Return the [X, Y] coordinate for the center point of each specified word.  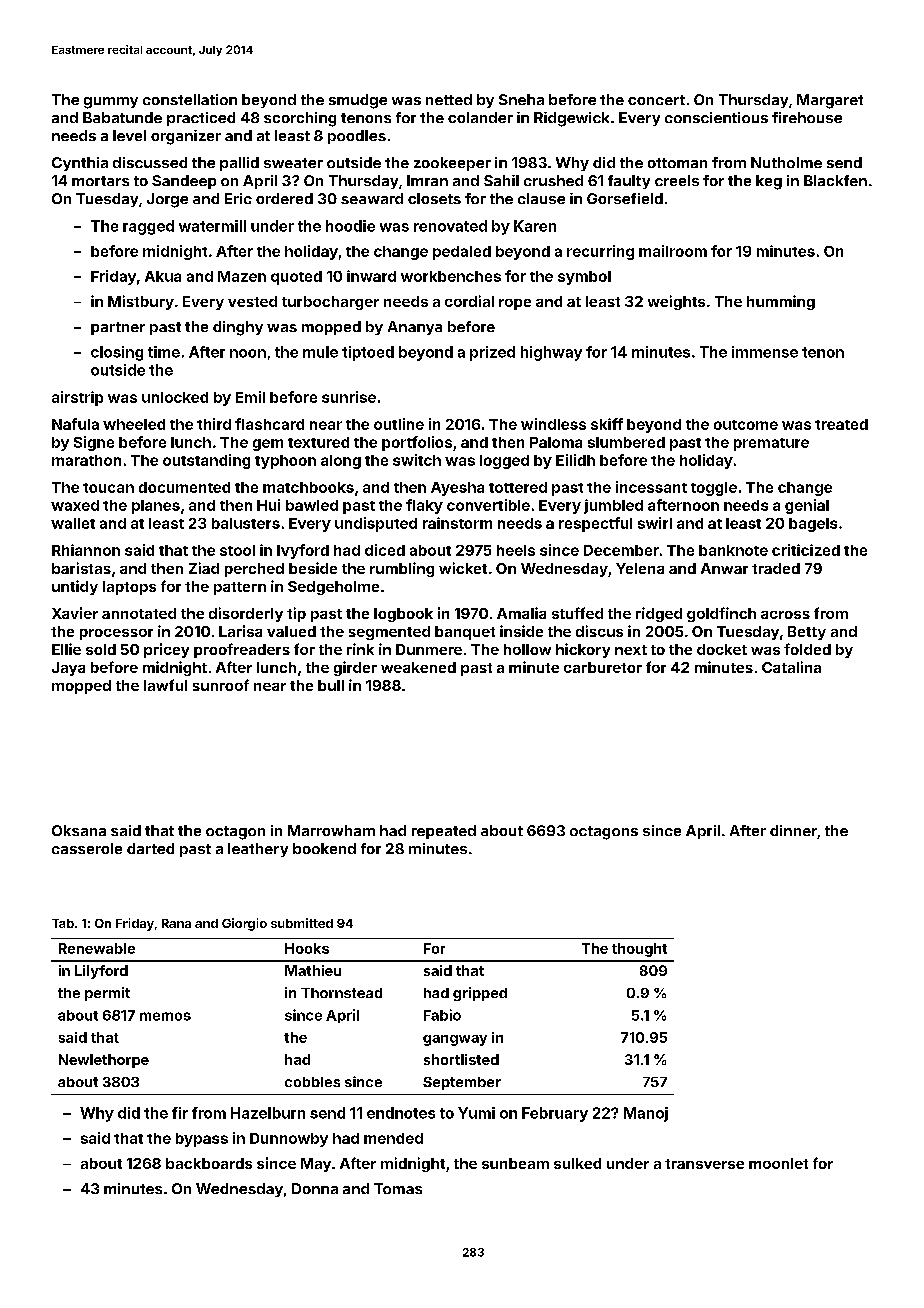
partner [118, 328]
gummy [111, 103]
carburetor [603, 667]
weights [676, 302]
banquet [465, 633]
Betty [807, 633]
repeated [444, 832]
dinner [793, 830]
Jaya [68, 669]
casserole [87, 848]
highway [551, 353]
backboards [209, 1163]
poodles [357, 137]
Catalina [791, 667]
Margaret [830, 101]
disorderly [246, 614]
